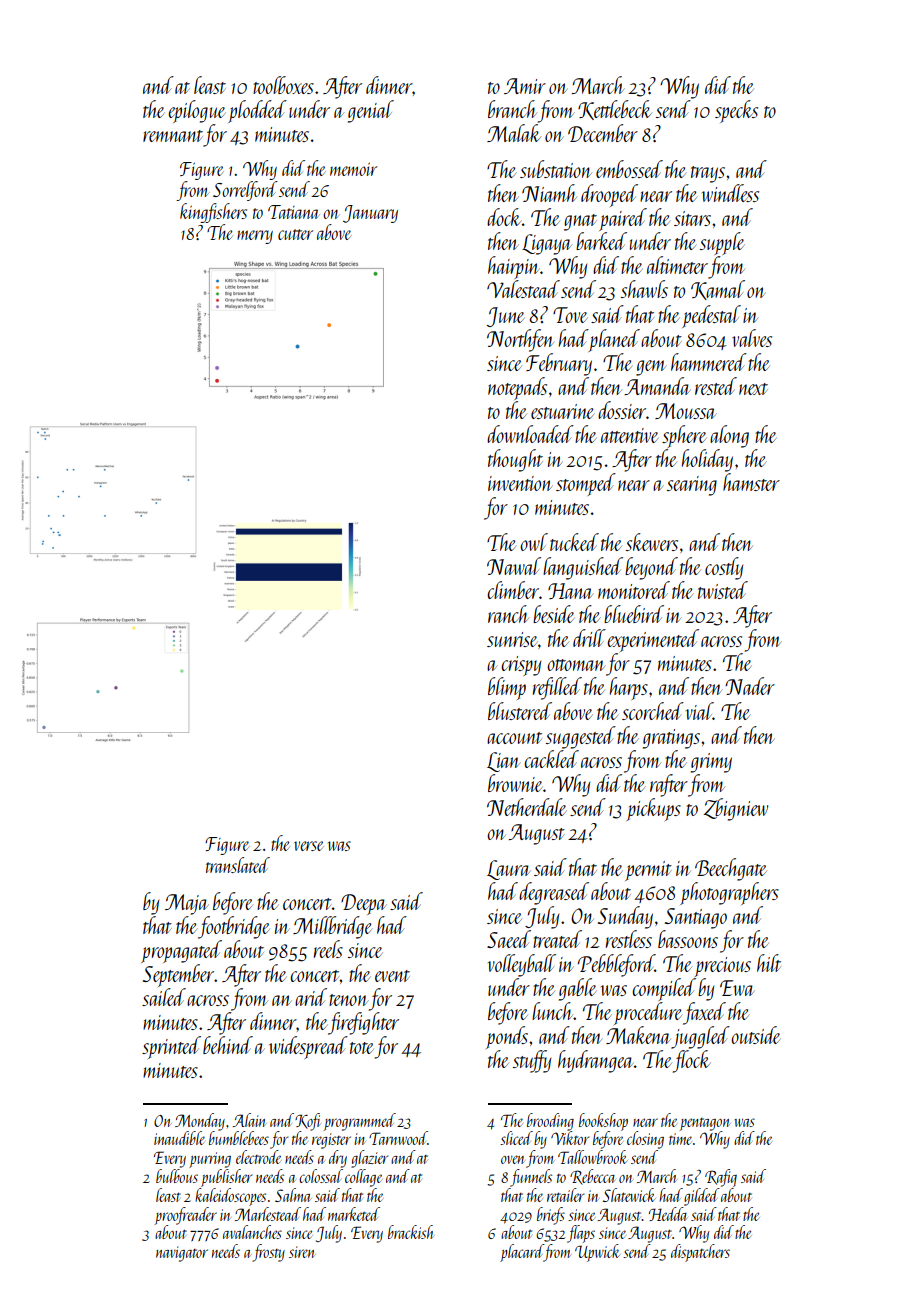  I want to click on skewers, so click(652, 542).
